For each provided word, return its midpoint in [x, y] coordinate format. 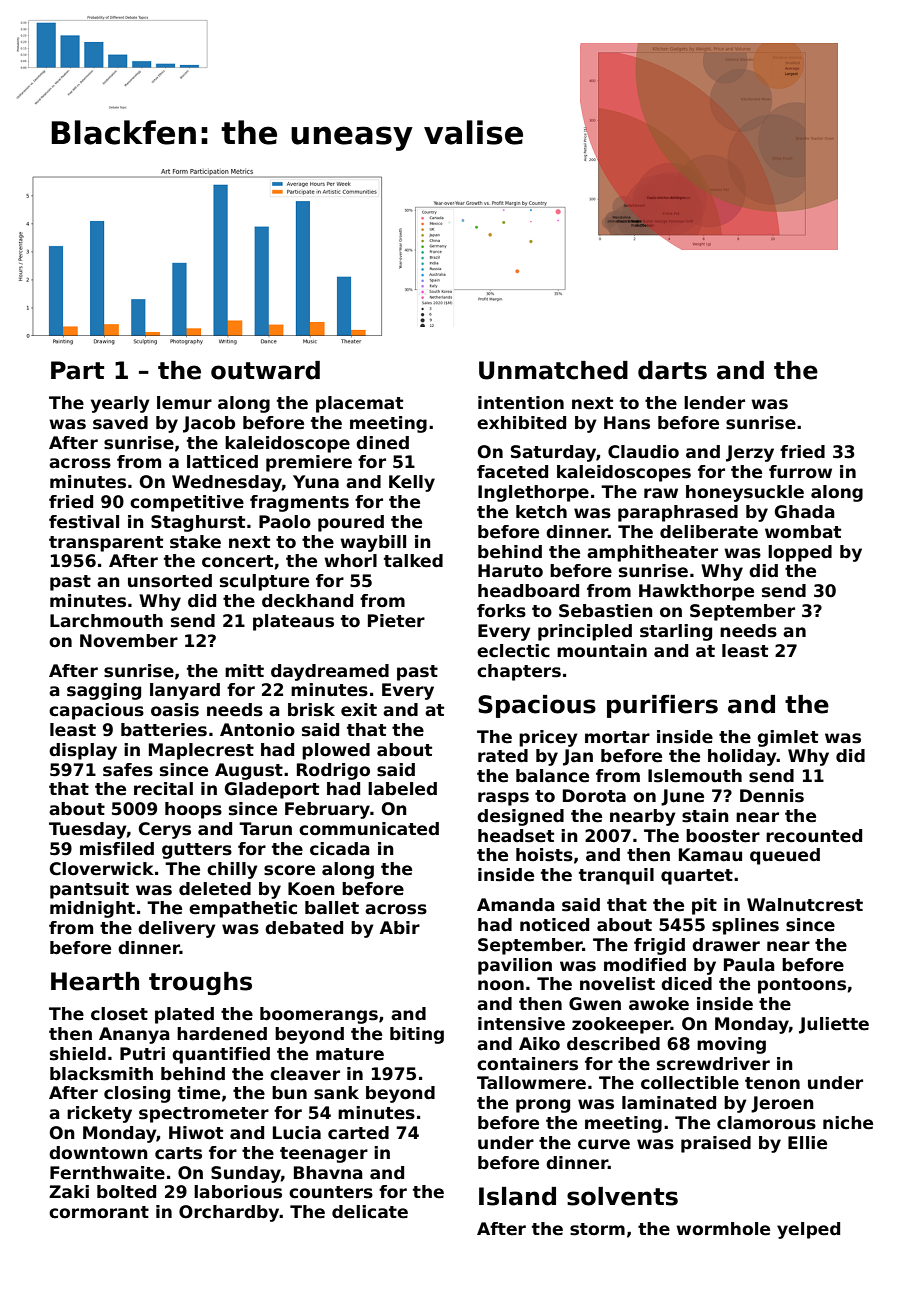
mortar [617, 737]
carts [178, 1153]
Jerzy [750, 453]
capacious [96, 711]
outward [265, 370]
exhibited [521, 423]
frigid [659, 946]
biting [417, 1035]
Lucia [297, 1133]
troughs [200, 983]
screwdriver [713, 1064]
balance [552, 776]
